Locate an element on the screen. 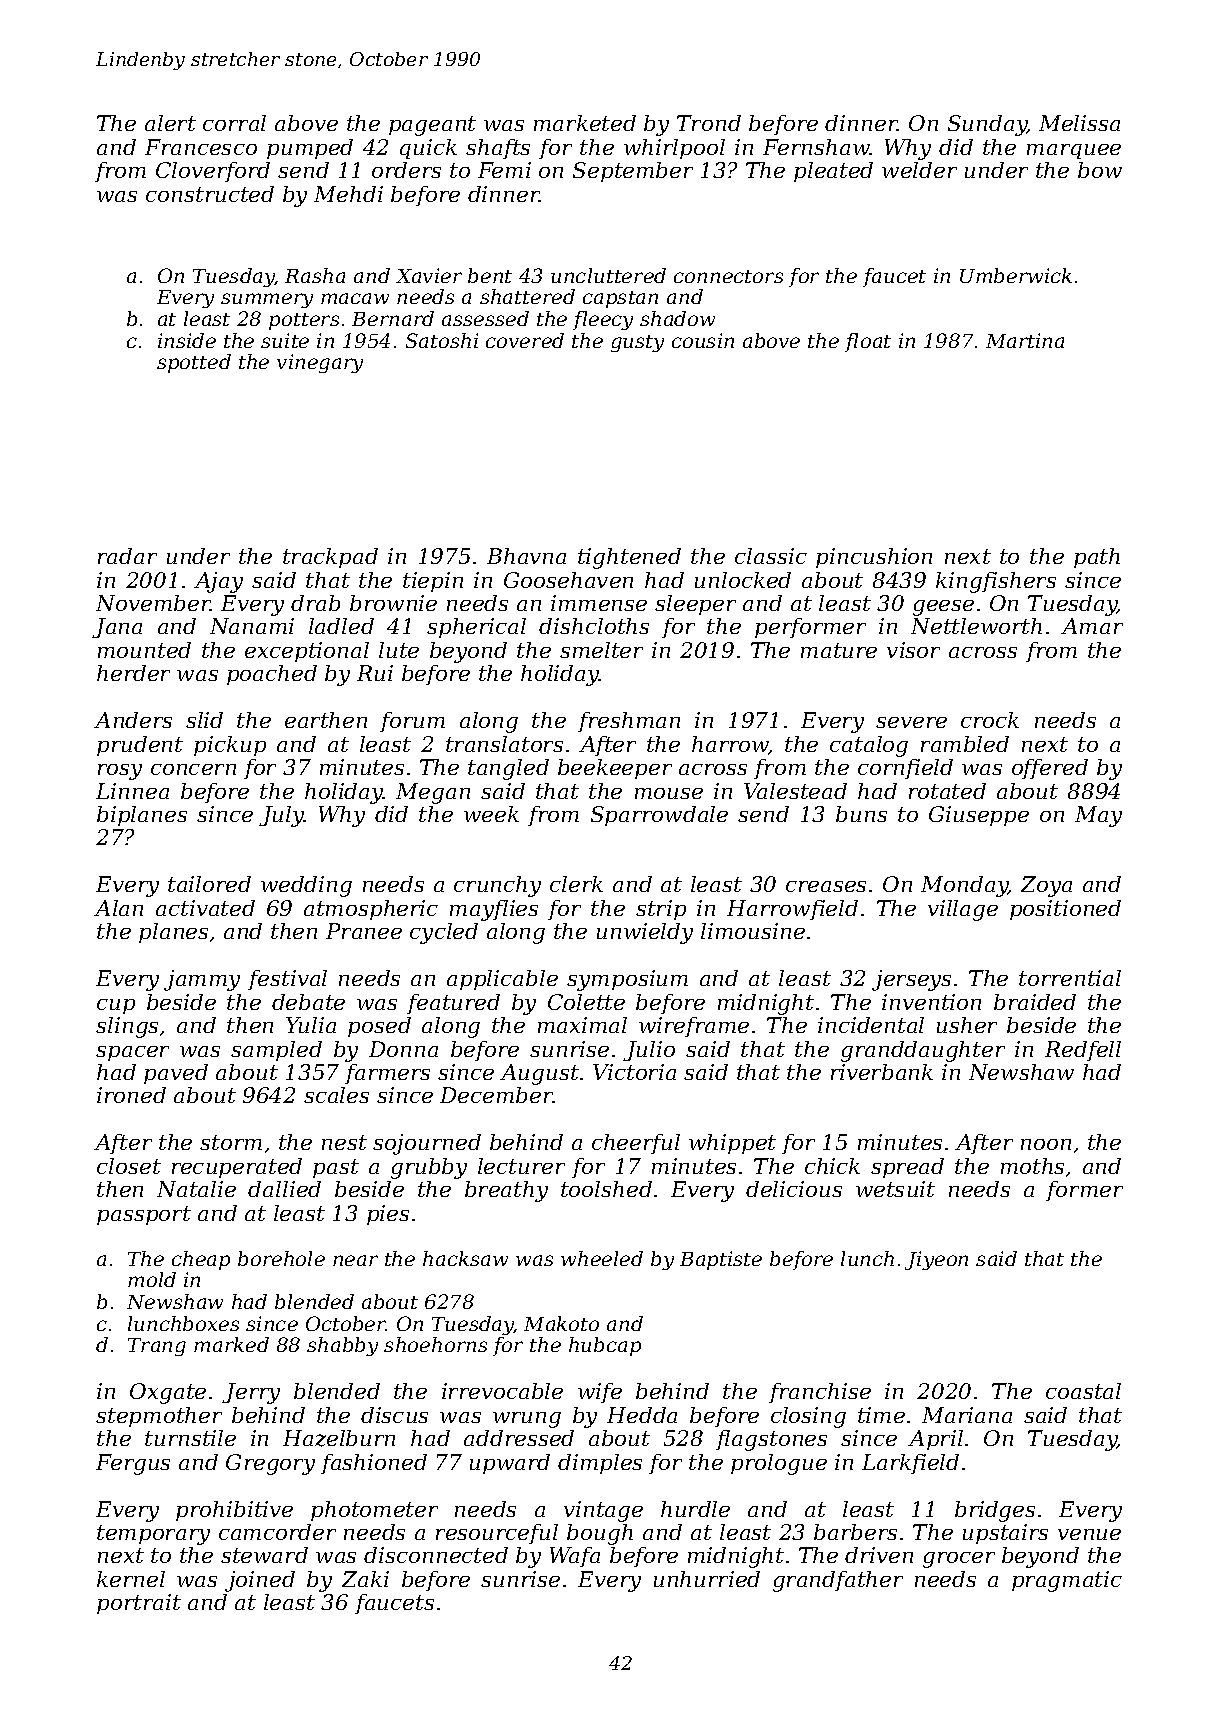  marketed is located at coordinates (585, 123).
